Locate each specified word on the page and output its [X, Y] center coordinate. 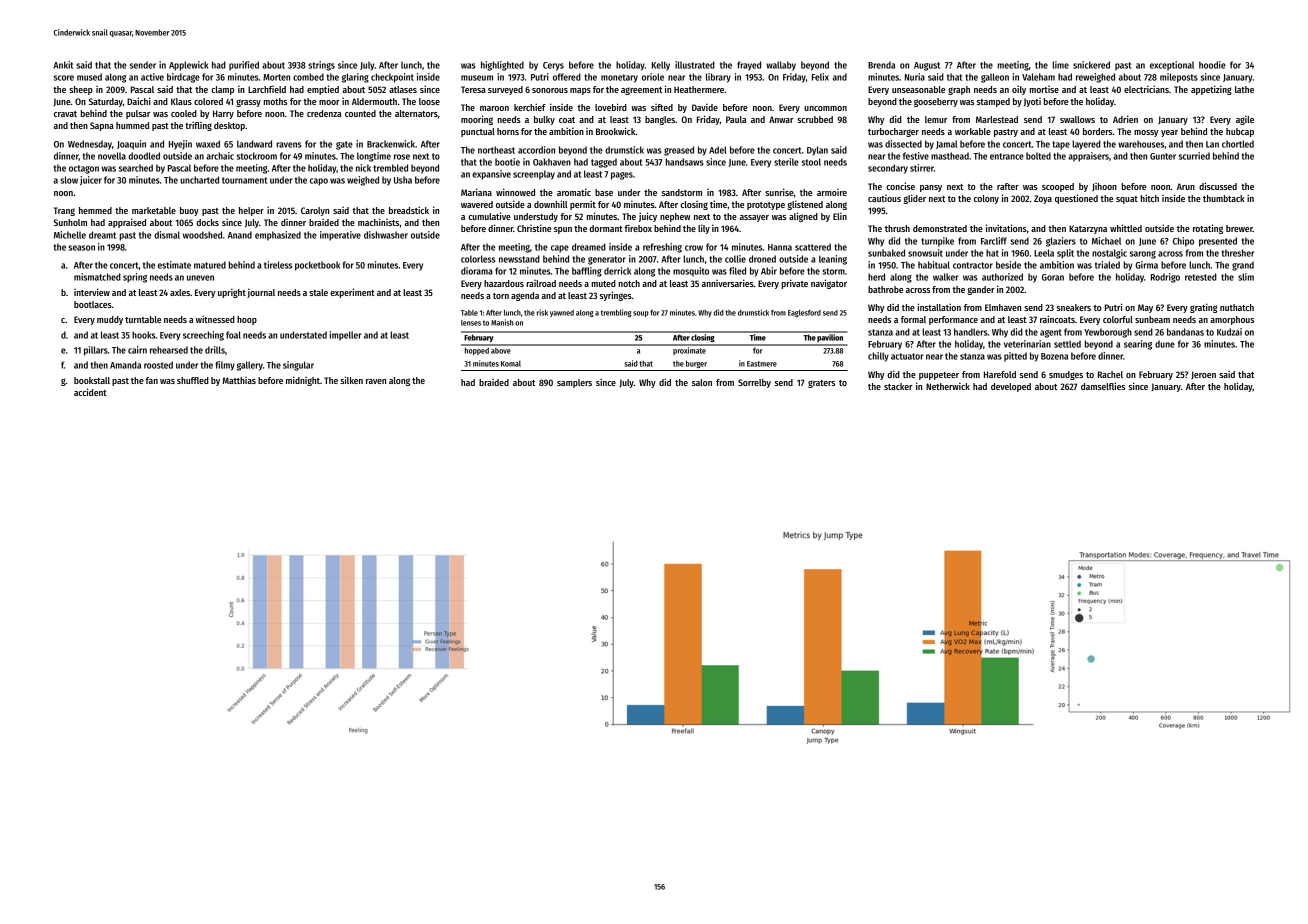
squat [1127, 200]
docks [207, 222]
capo [319, 182]
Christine [534, 228]
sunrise [779, 192]
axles [180, 292]
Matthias [239, 380]
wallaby [781, 66]
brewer [1239, 228]
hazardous [504, 283]
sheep [81, 90]
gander [981, 290]
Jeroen [1203, 375]
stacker [898, 386]
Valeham [1038, 77]
